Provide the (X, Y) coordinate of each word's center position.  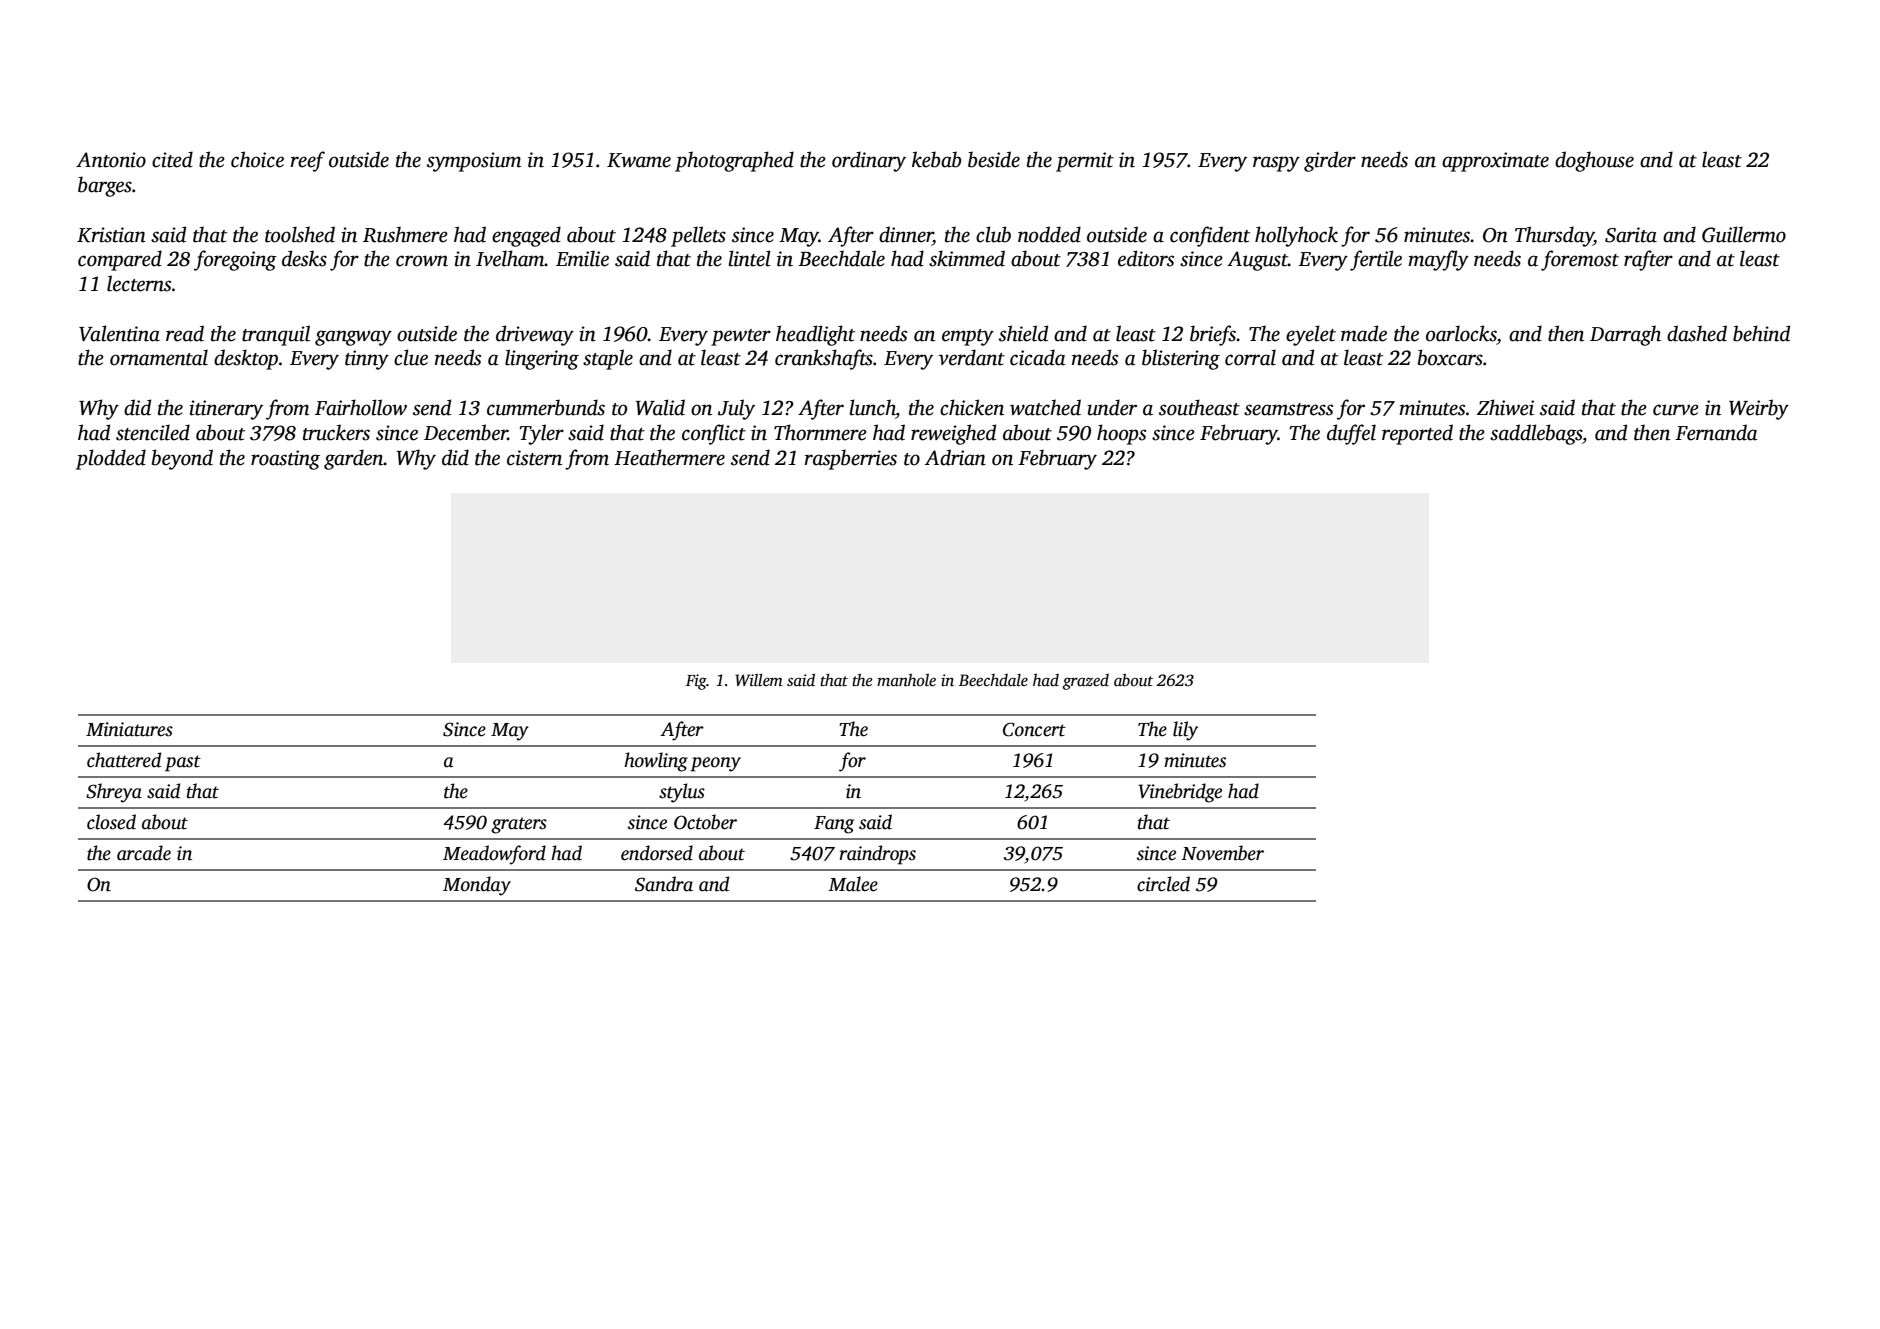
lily (1185, 731)
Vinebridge (1180, 793)
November (1222, 853)
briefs (1213, 335)
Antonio (111, 160)
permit (1085, 162)
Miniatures (129, 729)
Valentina (119, 333)
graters (519, 825)
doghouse (1594, 161)
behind (1761, 333)
